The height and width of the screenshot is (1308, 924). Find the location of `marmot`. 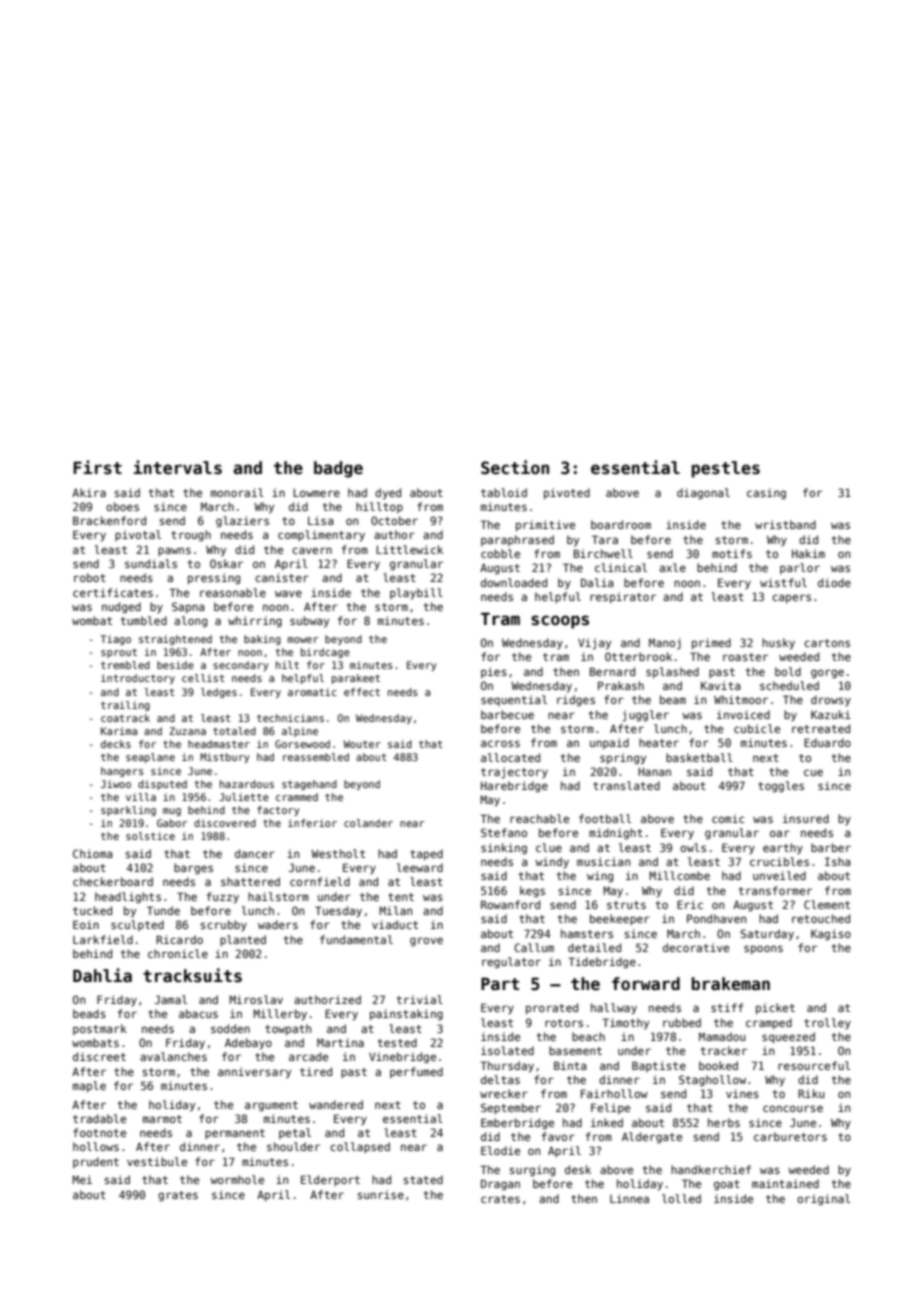

marmot is located at coordinates (162, 1119).
